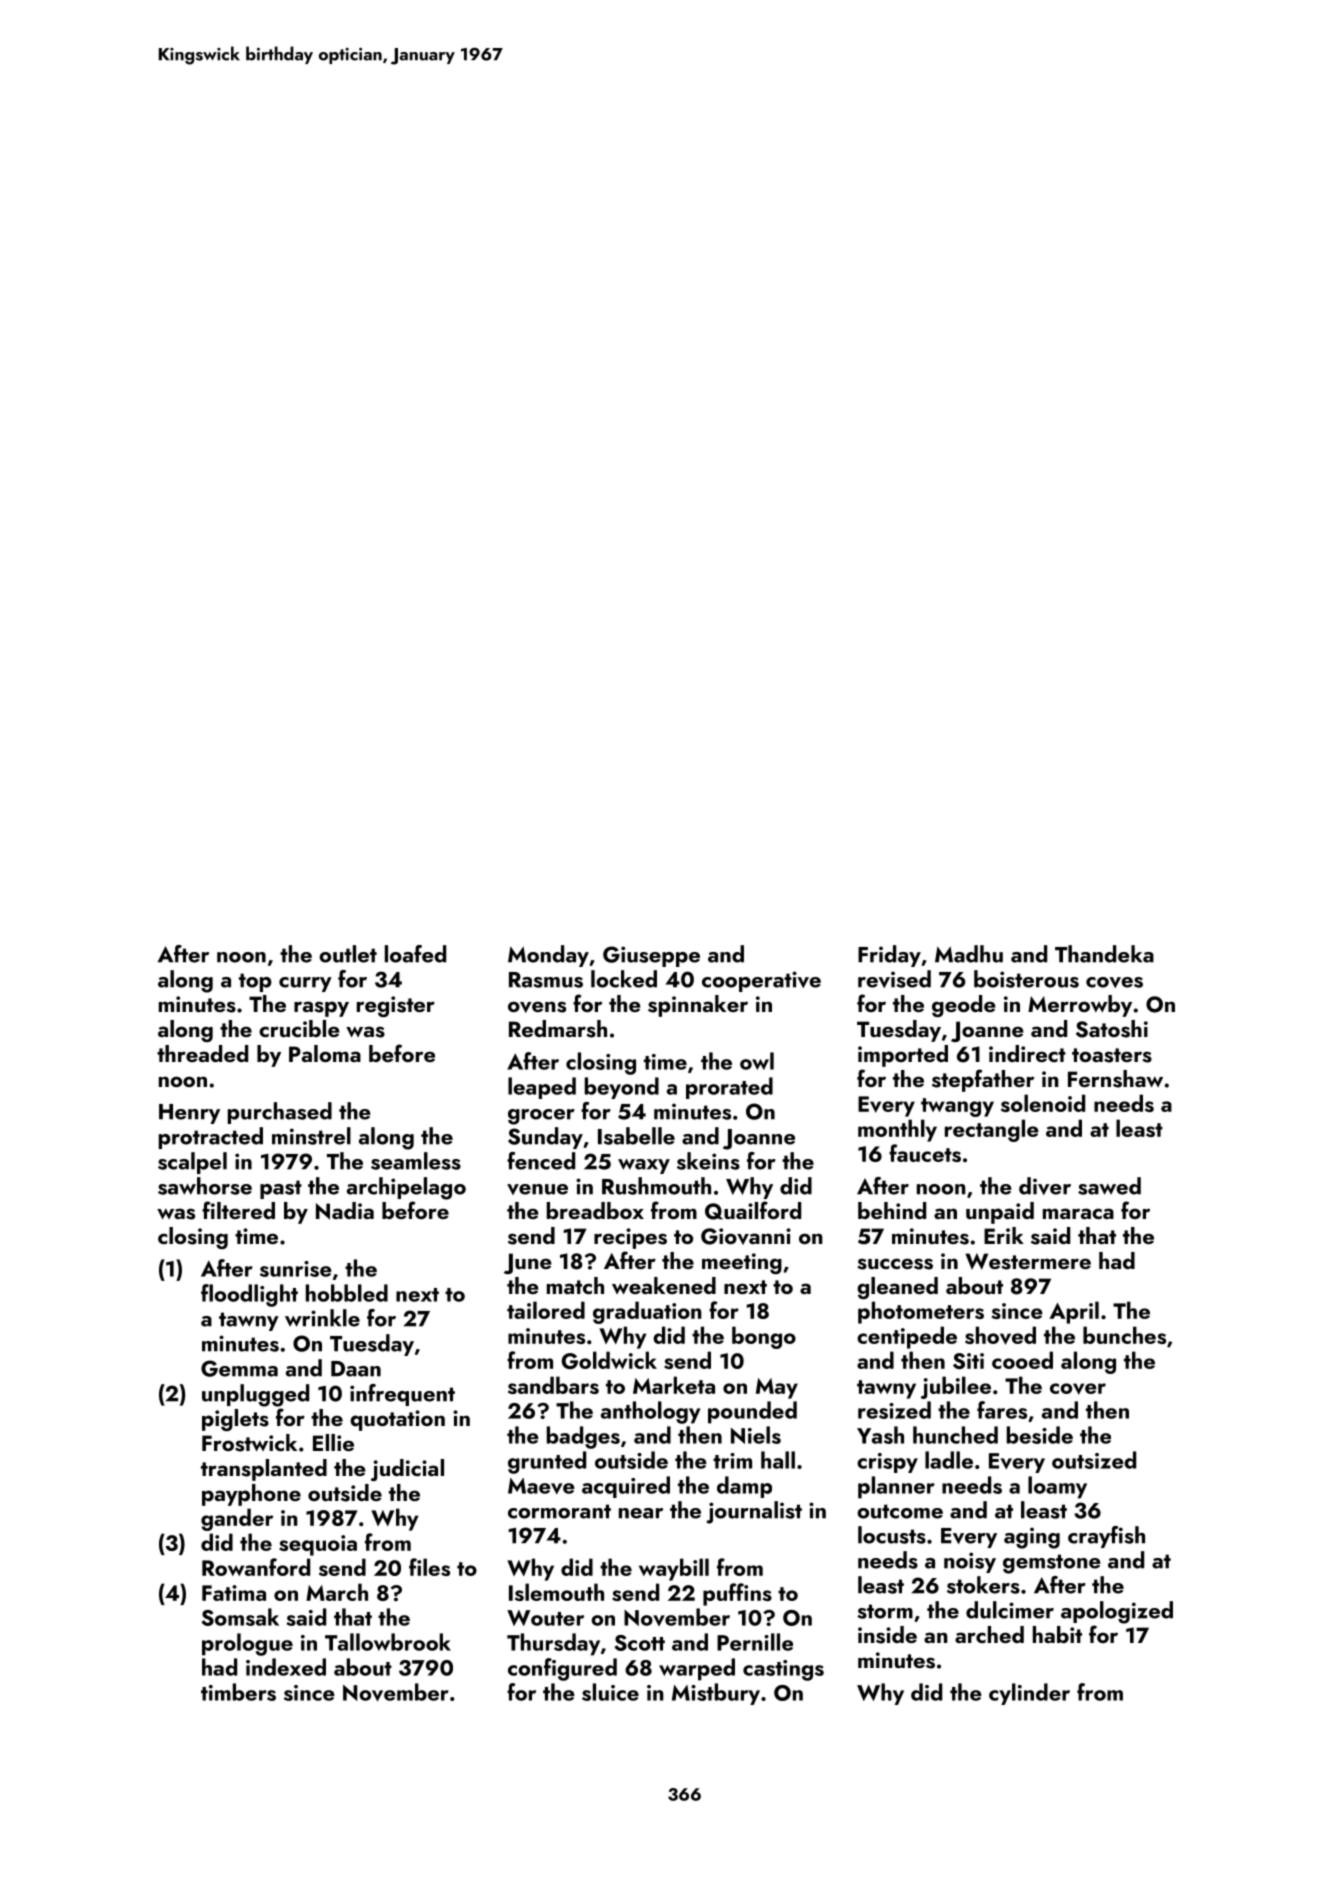  Describe the element at coordinates (415, 954) in the screenshot. I see `loafed` at that location.
